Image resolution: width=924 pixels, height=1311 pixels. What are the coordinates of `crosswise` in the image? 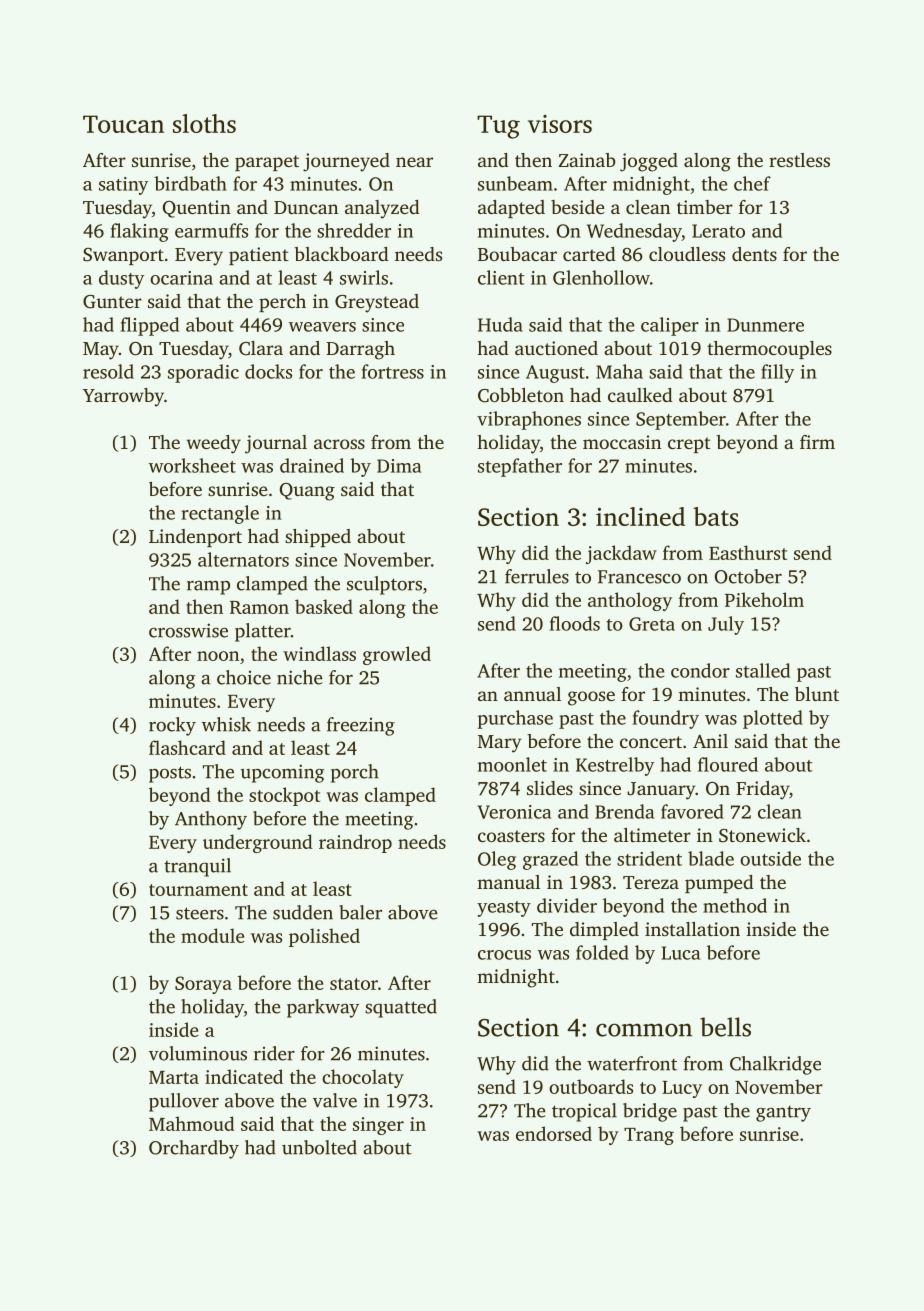 It's located at (188, 630).
